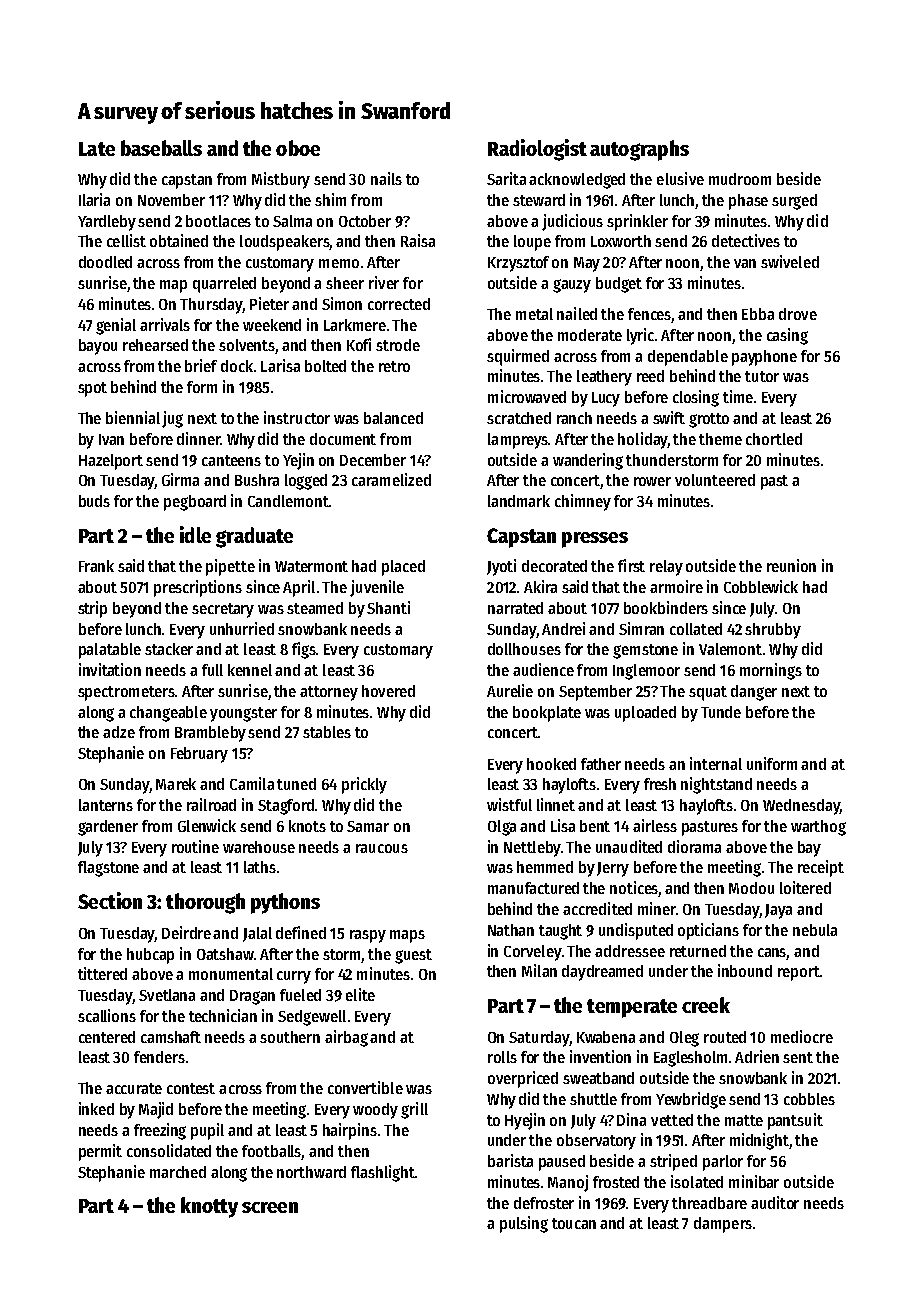  What do you see at coordinates (791, 565) in the screenshot?
I see `reunion` at bounding box center [791, 565].
